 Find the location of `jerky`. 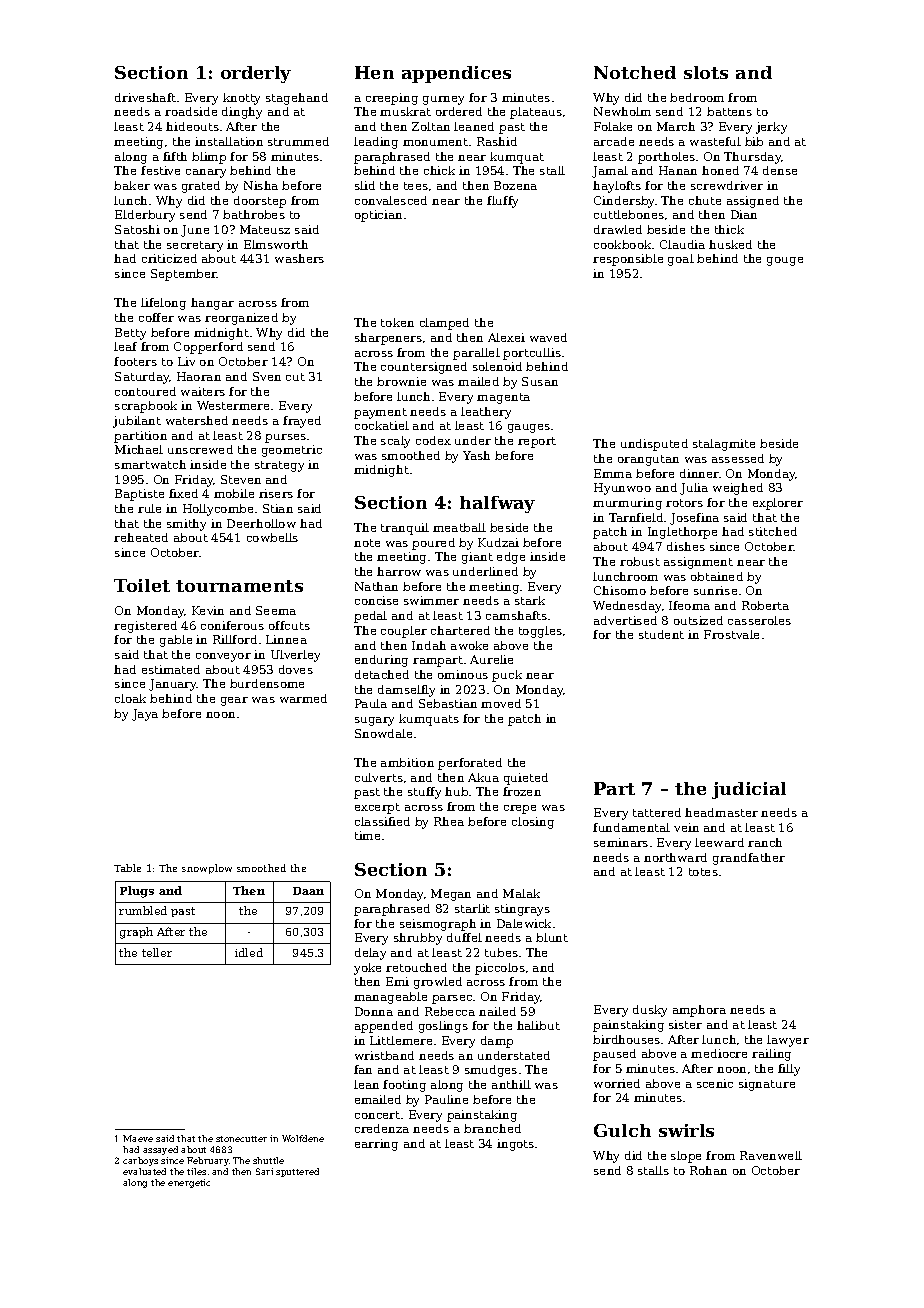

jerky is located at coordinates (771, 128).
